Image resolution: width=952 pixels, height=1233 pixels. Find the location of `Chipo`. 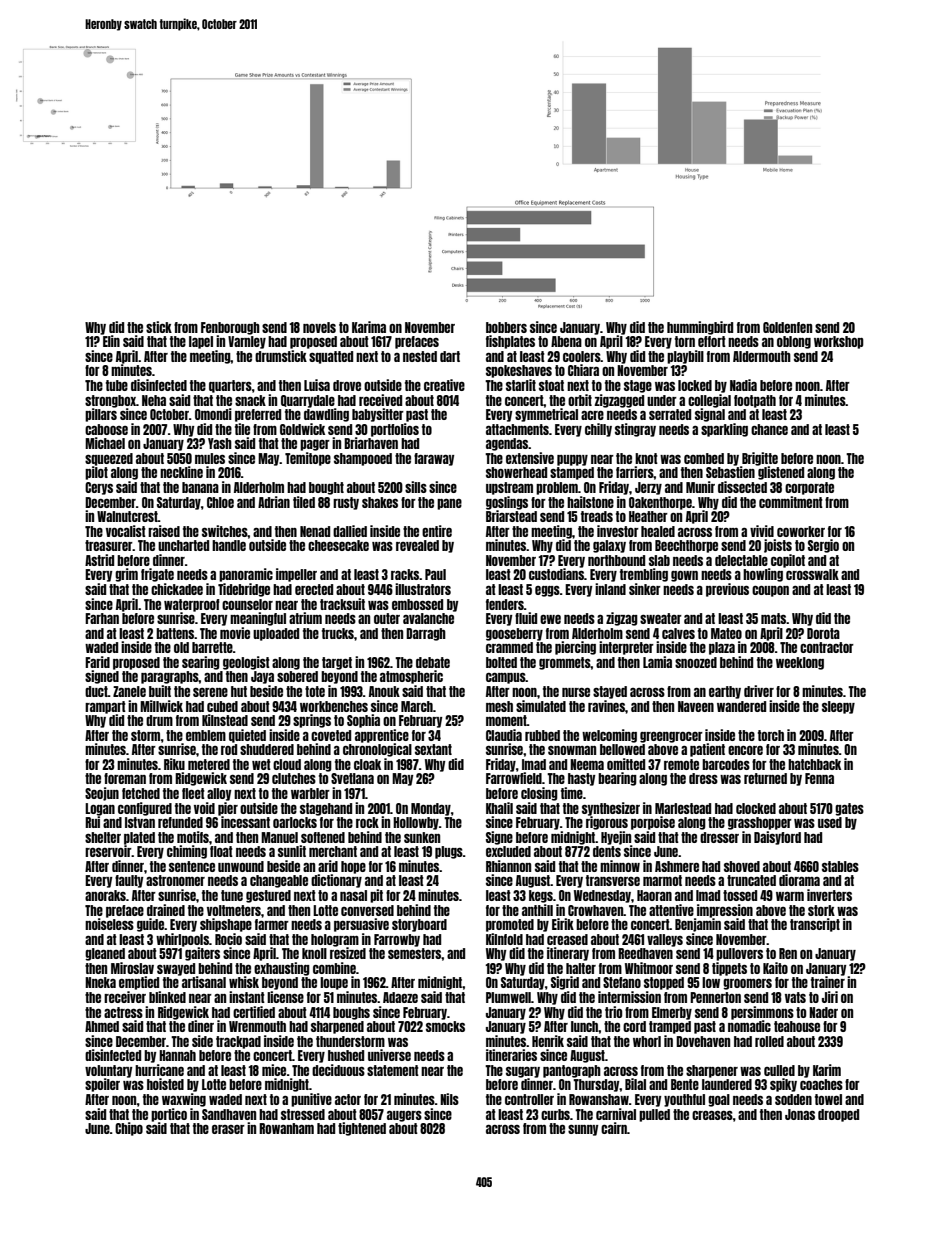

Chipo is located at coordinates (129, 1129).
